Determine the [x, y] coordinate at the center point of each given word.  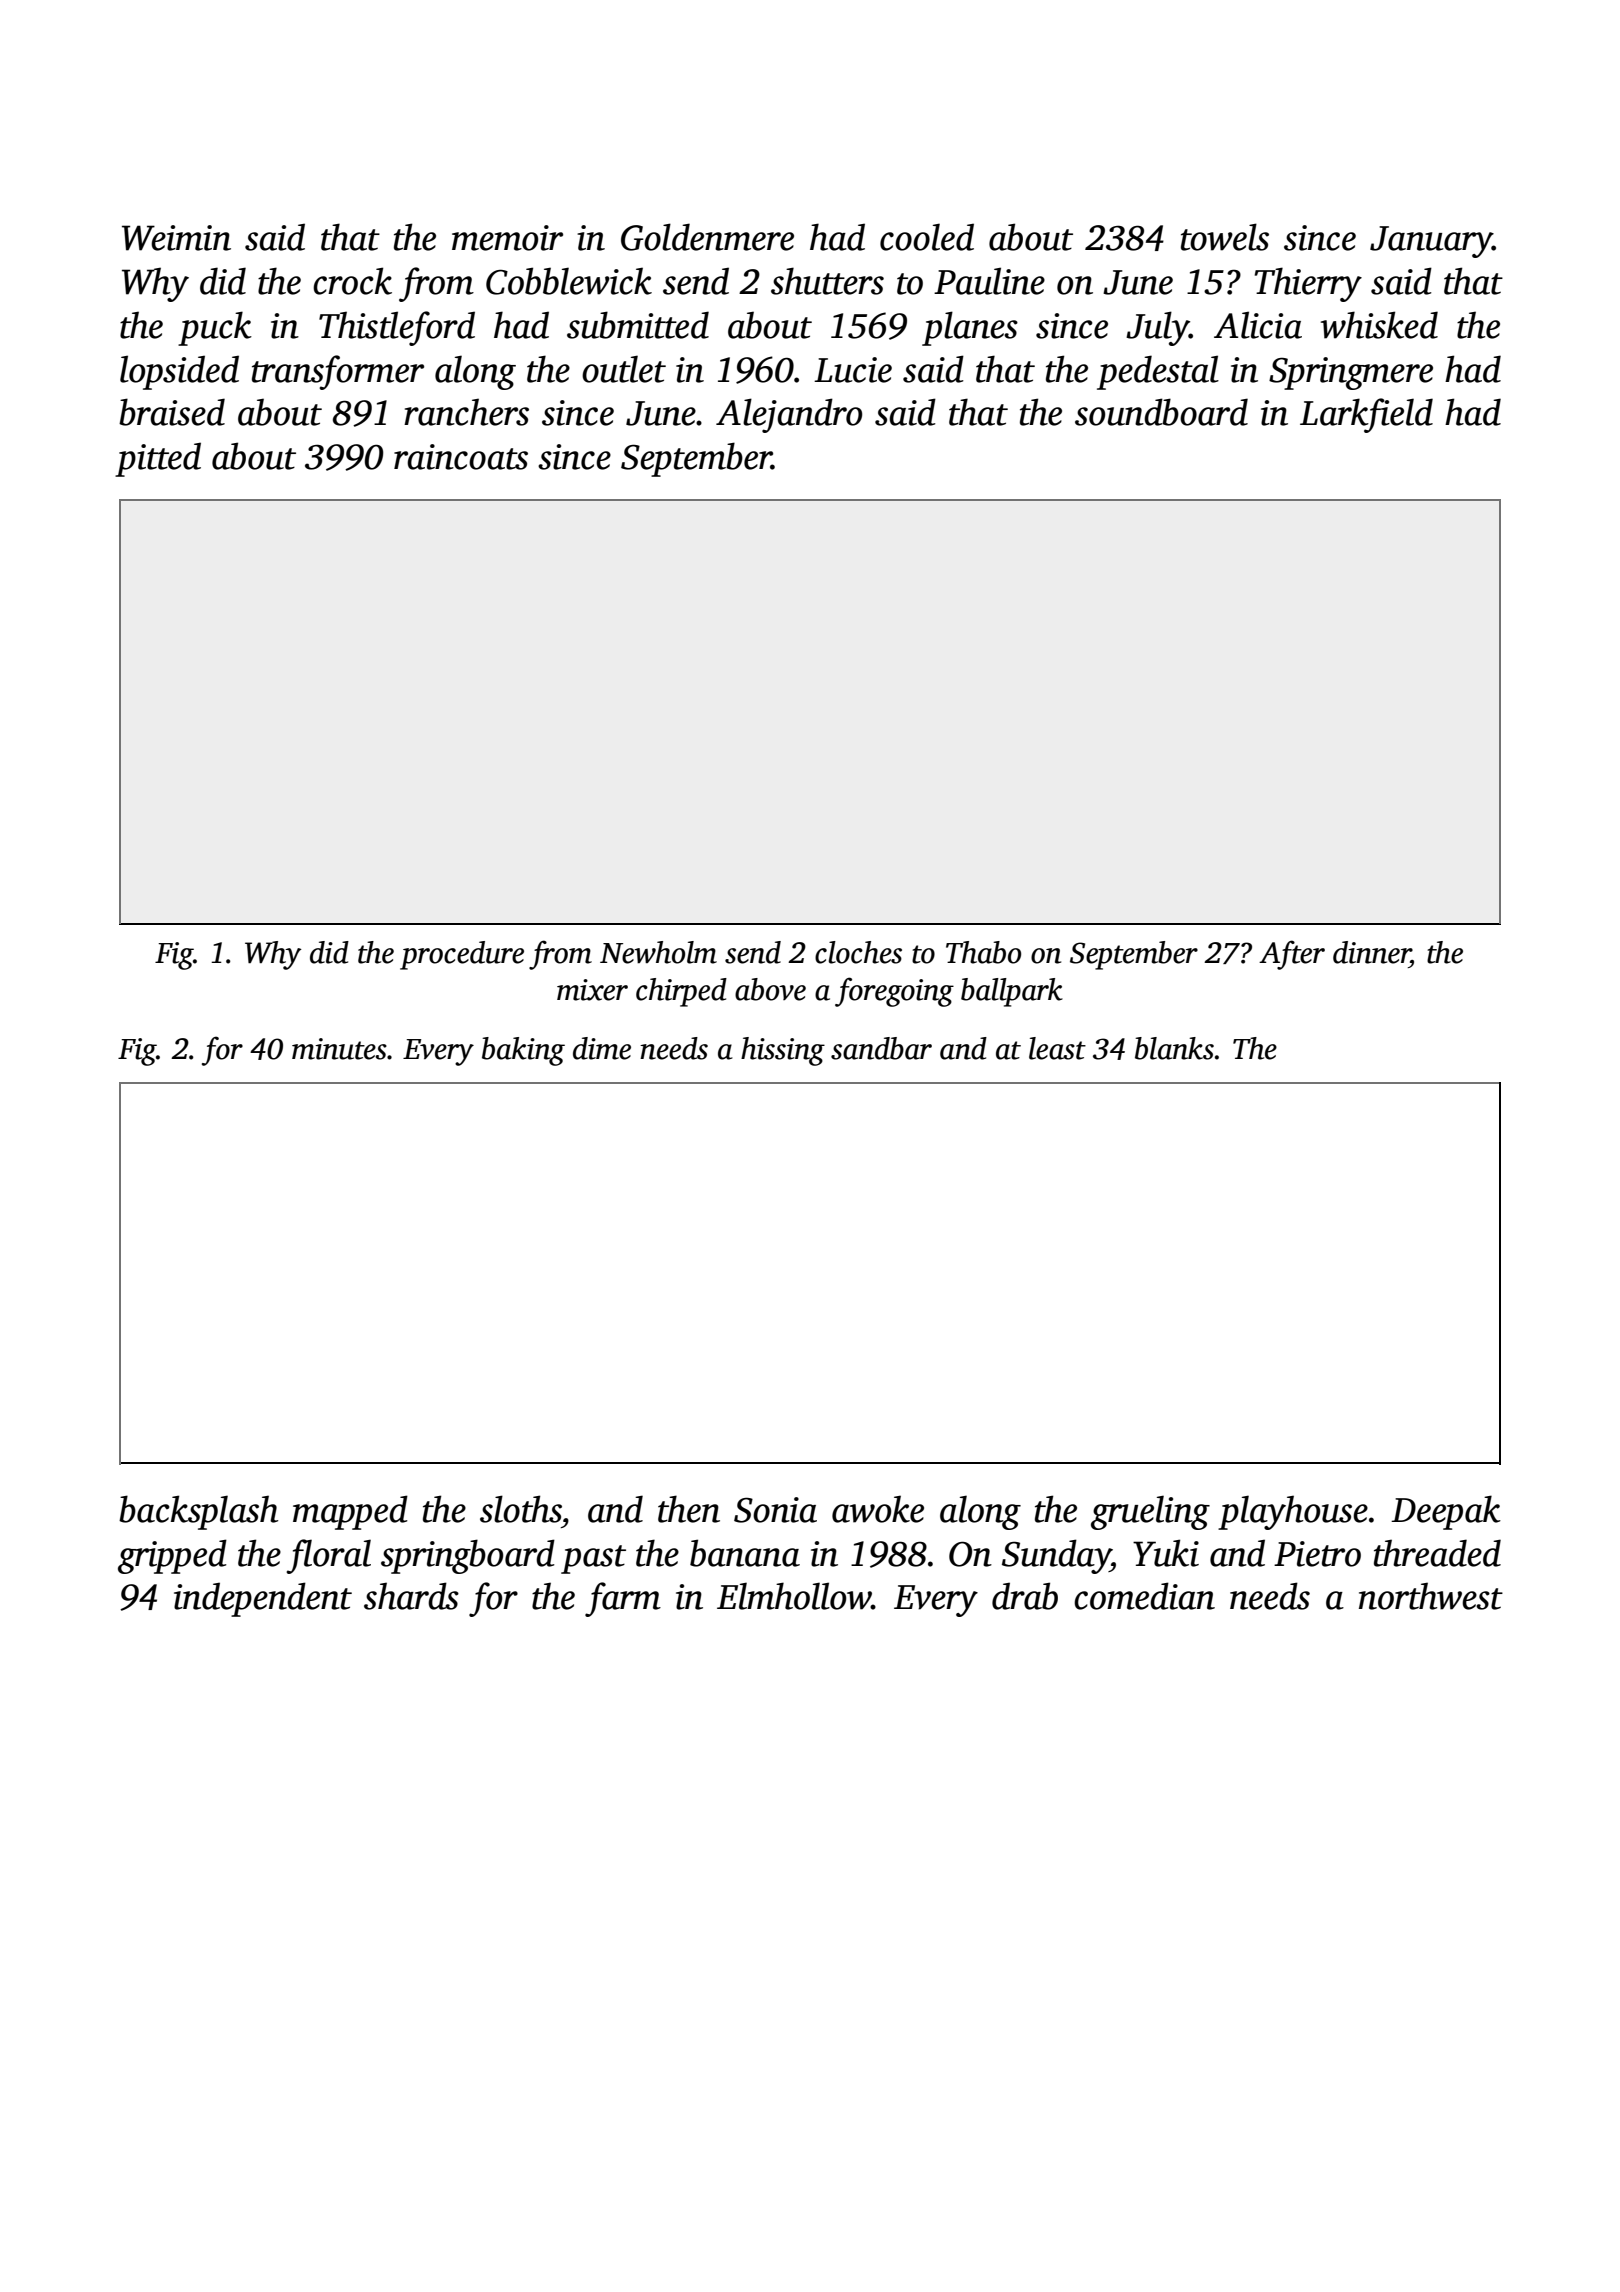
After [1292, 955]
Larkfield [1366, 415]
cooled [927, 237]
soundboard [1161, 412]
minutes [339, 1049]
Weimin [176, 238]
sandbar [881, 1048]
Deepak [1446, 1512]
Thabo [983, 952]
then [689, 1509]
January [1431, 242]
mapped [350, 1512]
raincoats [461, 457]
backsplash [198, 1512]
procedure [462, 955]
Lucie [853, 370]
